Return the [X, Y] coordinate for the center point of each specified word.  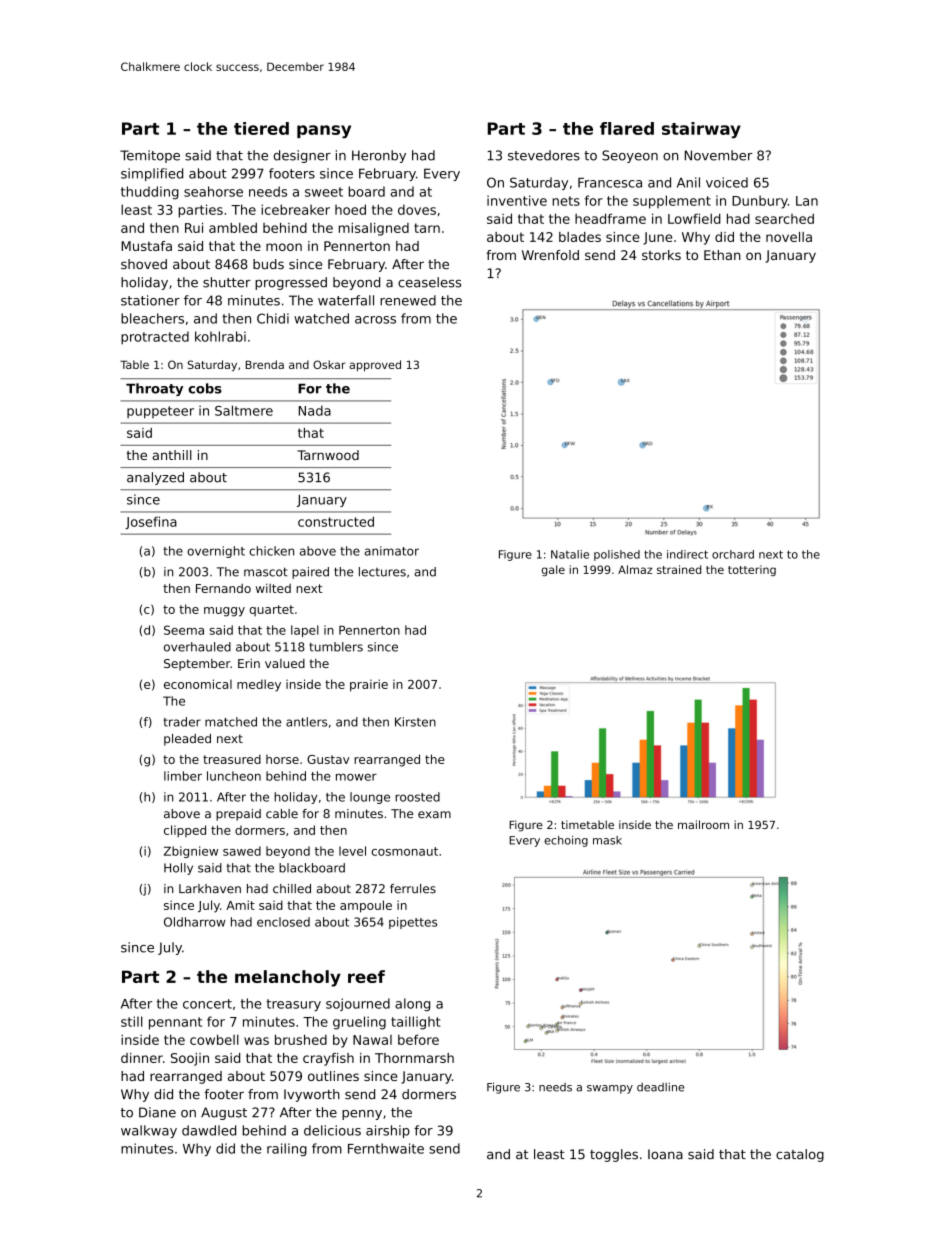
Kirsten [415, 722]
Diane [157, 1112]
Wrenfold [550, 255]
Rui [194, 228]
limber [183, 776]
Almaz [635, 569]
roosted [417, 797]
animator [392, 551]
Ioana [665, 1154]
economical [198, 684]
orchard [733, 554]
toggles [614, 1155]
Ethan [722, 255]
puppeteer [160, 412]
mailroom [703, 824]
